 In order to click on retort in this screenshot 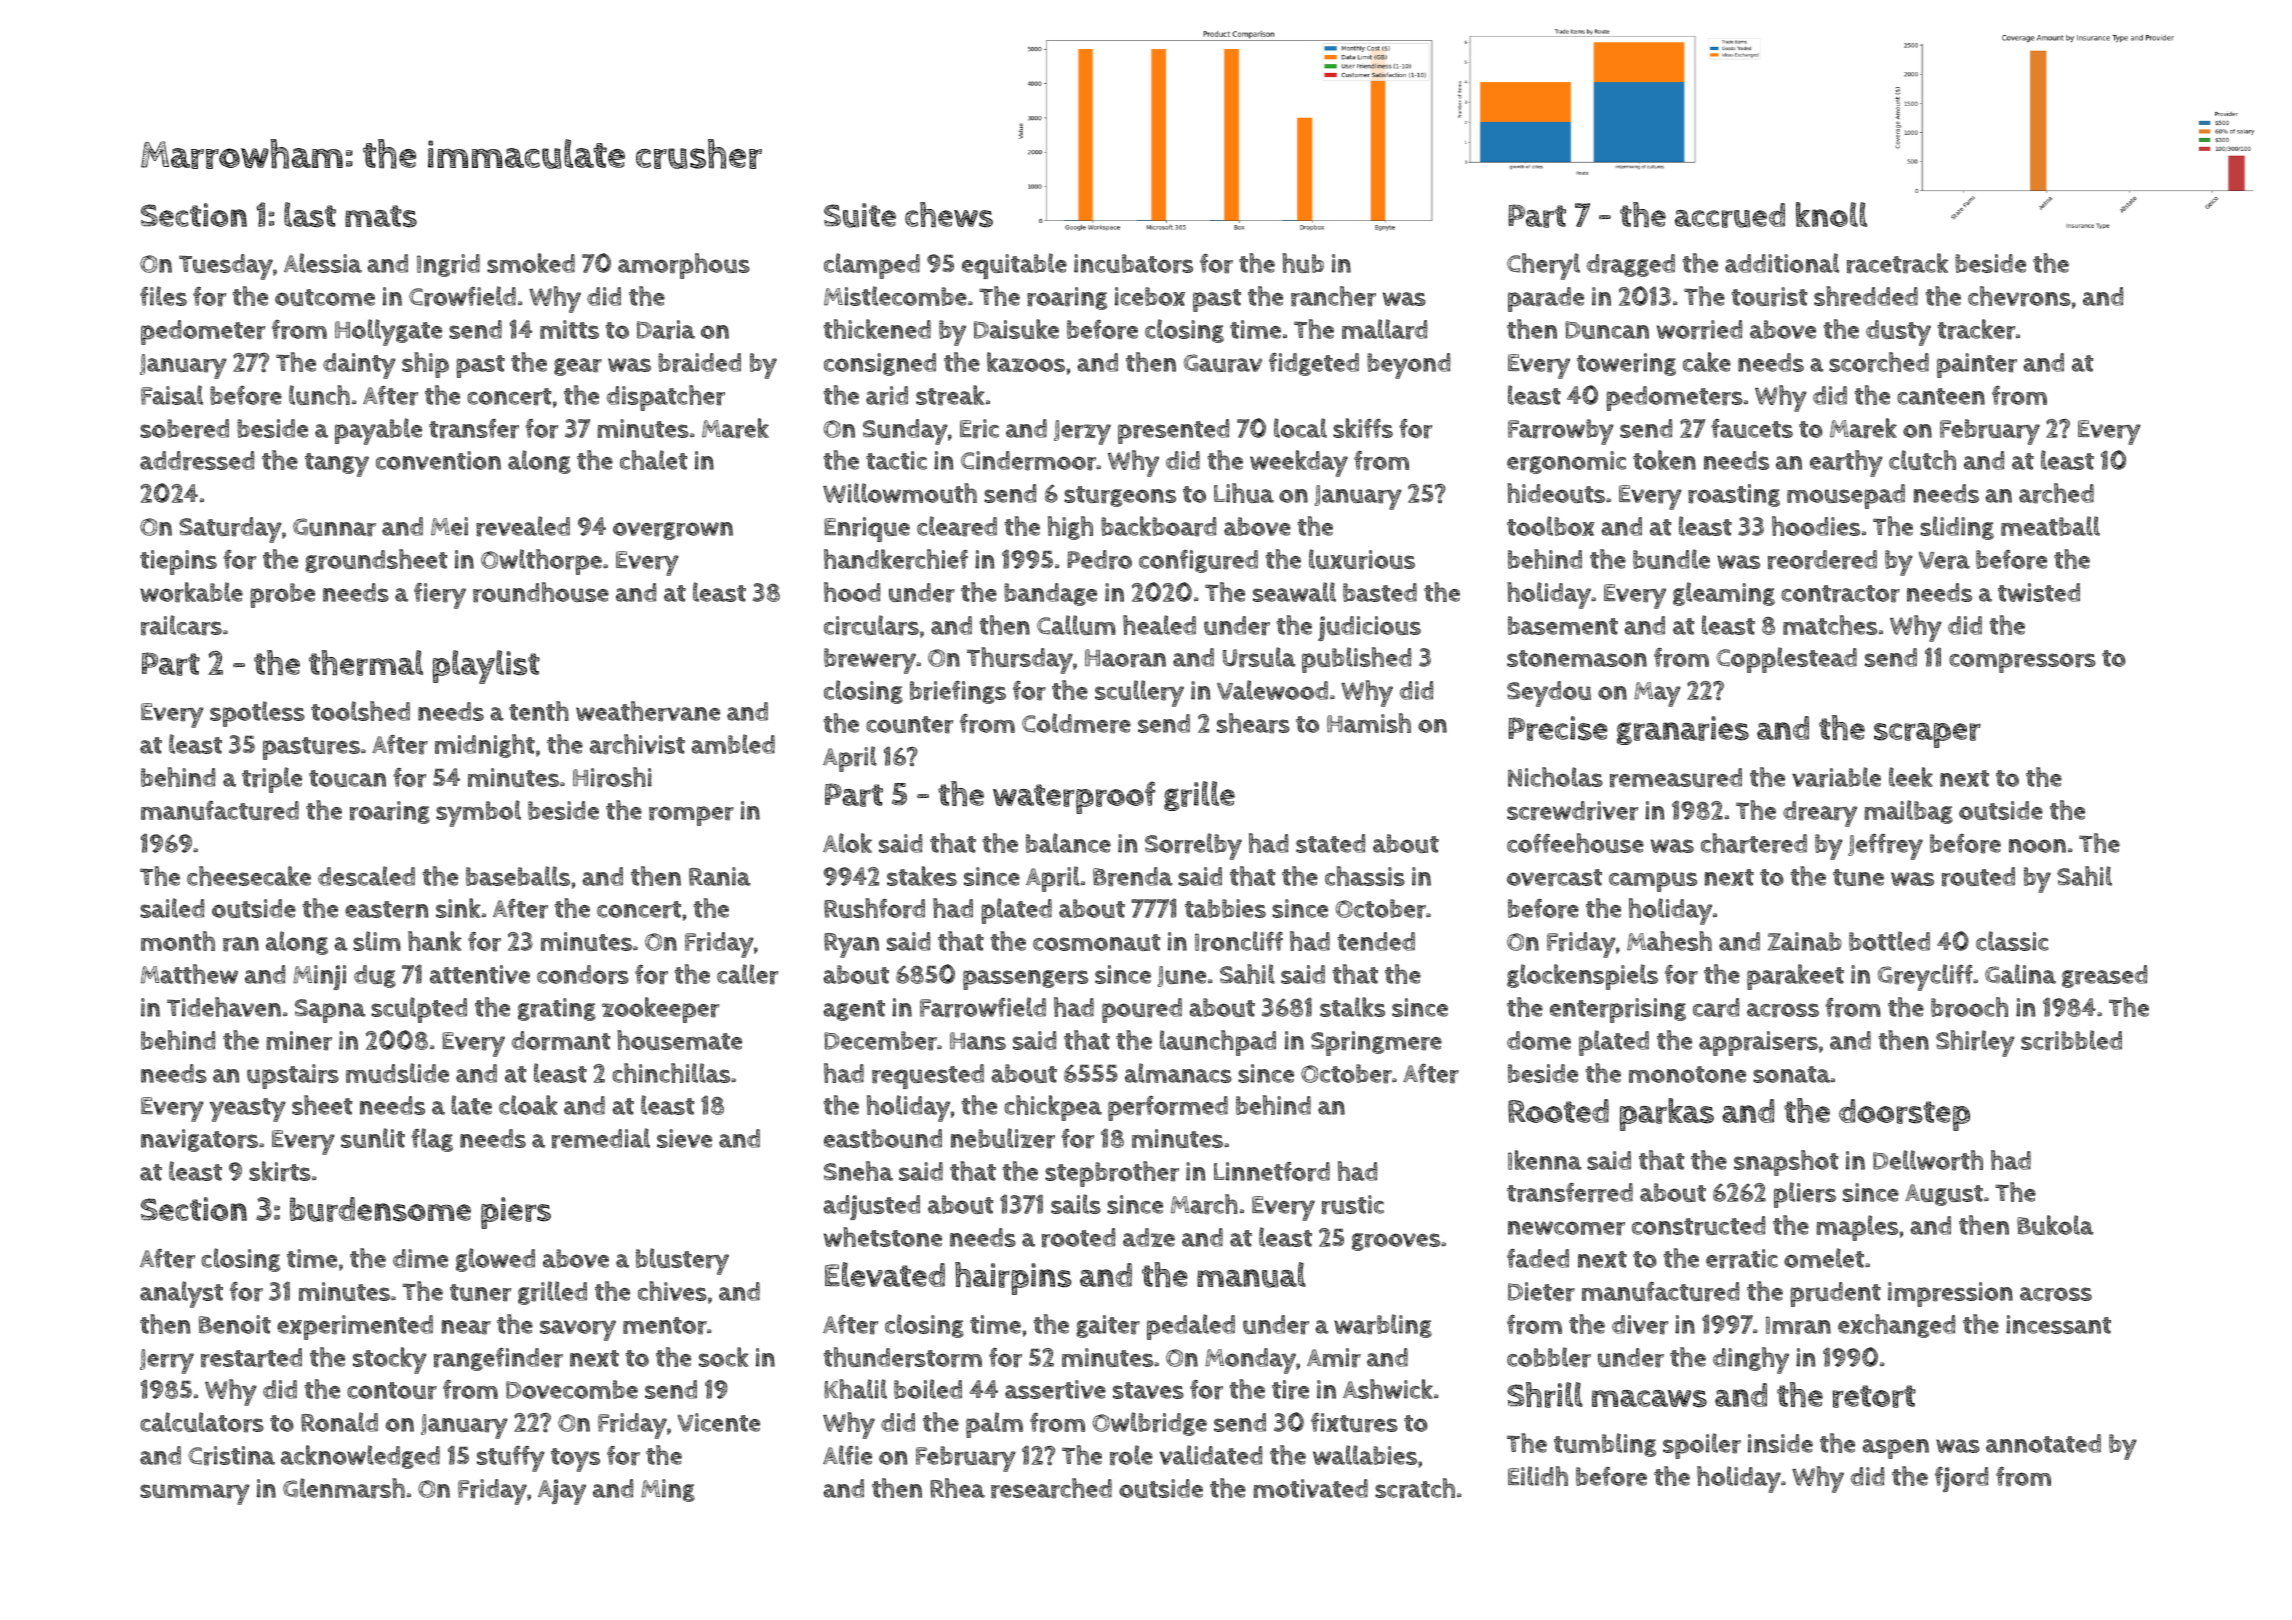, I will do `click(1874, 1396)`.
